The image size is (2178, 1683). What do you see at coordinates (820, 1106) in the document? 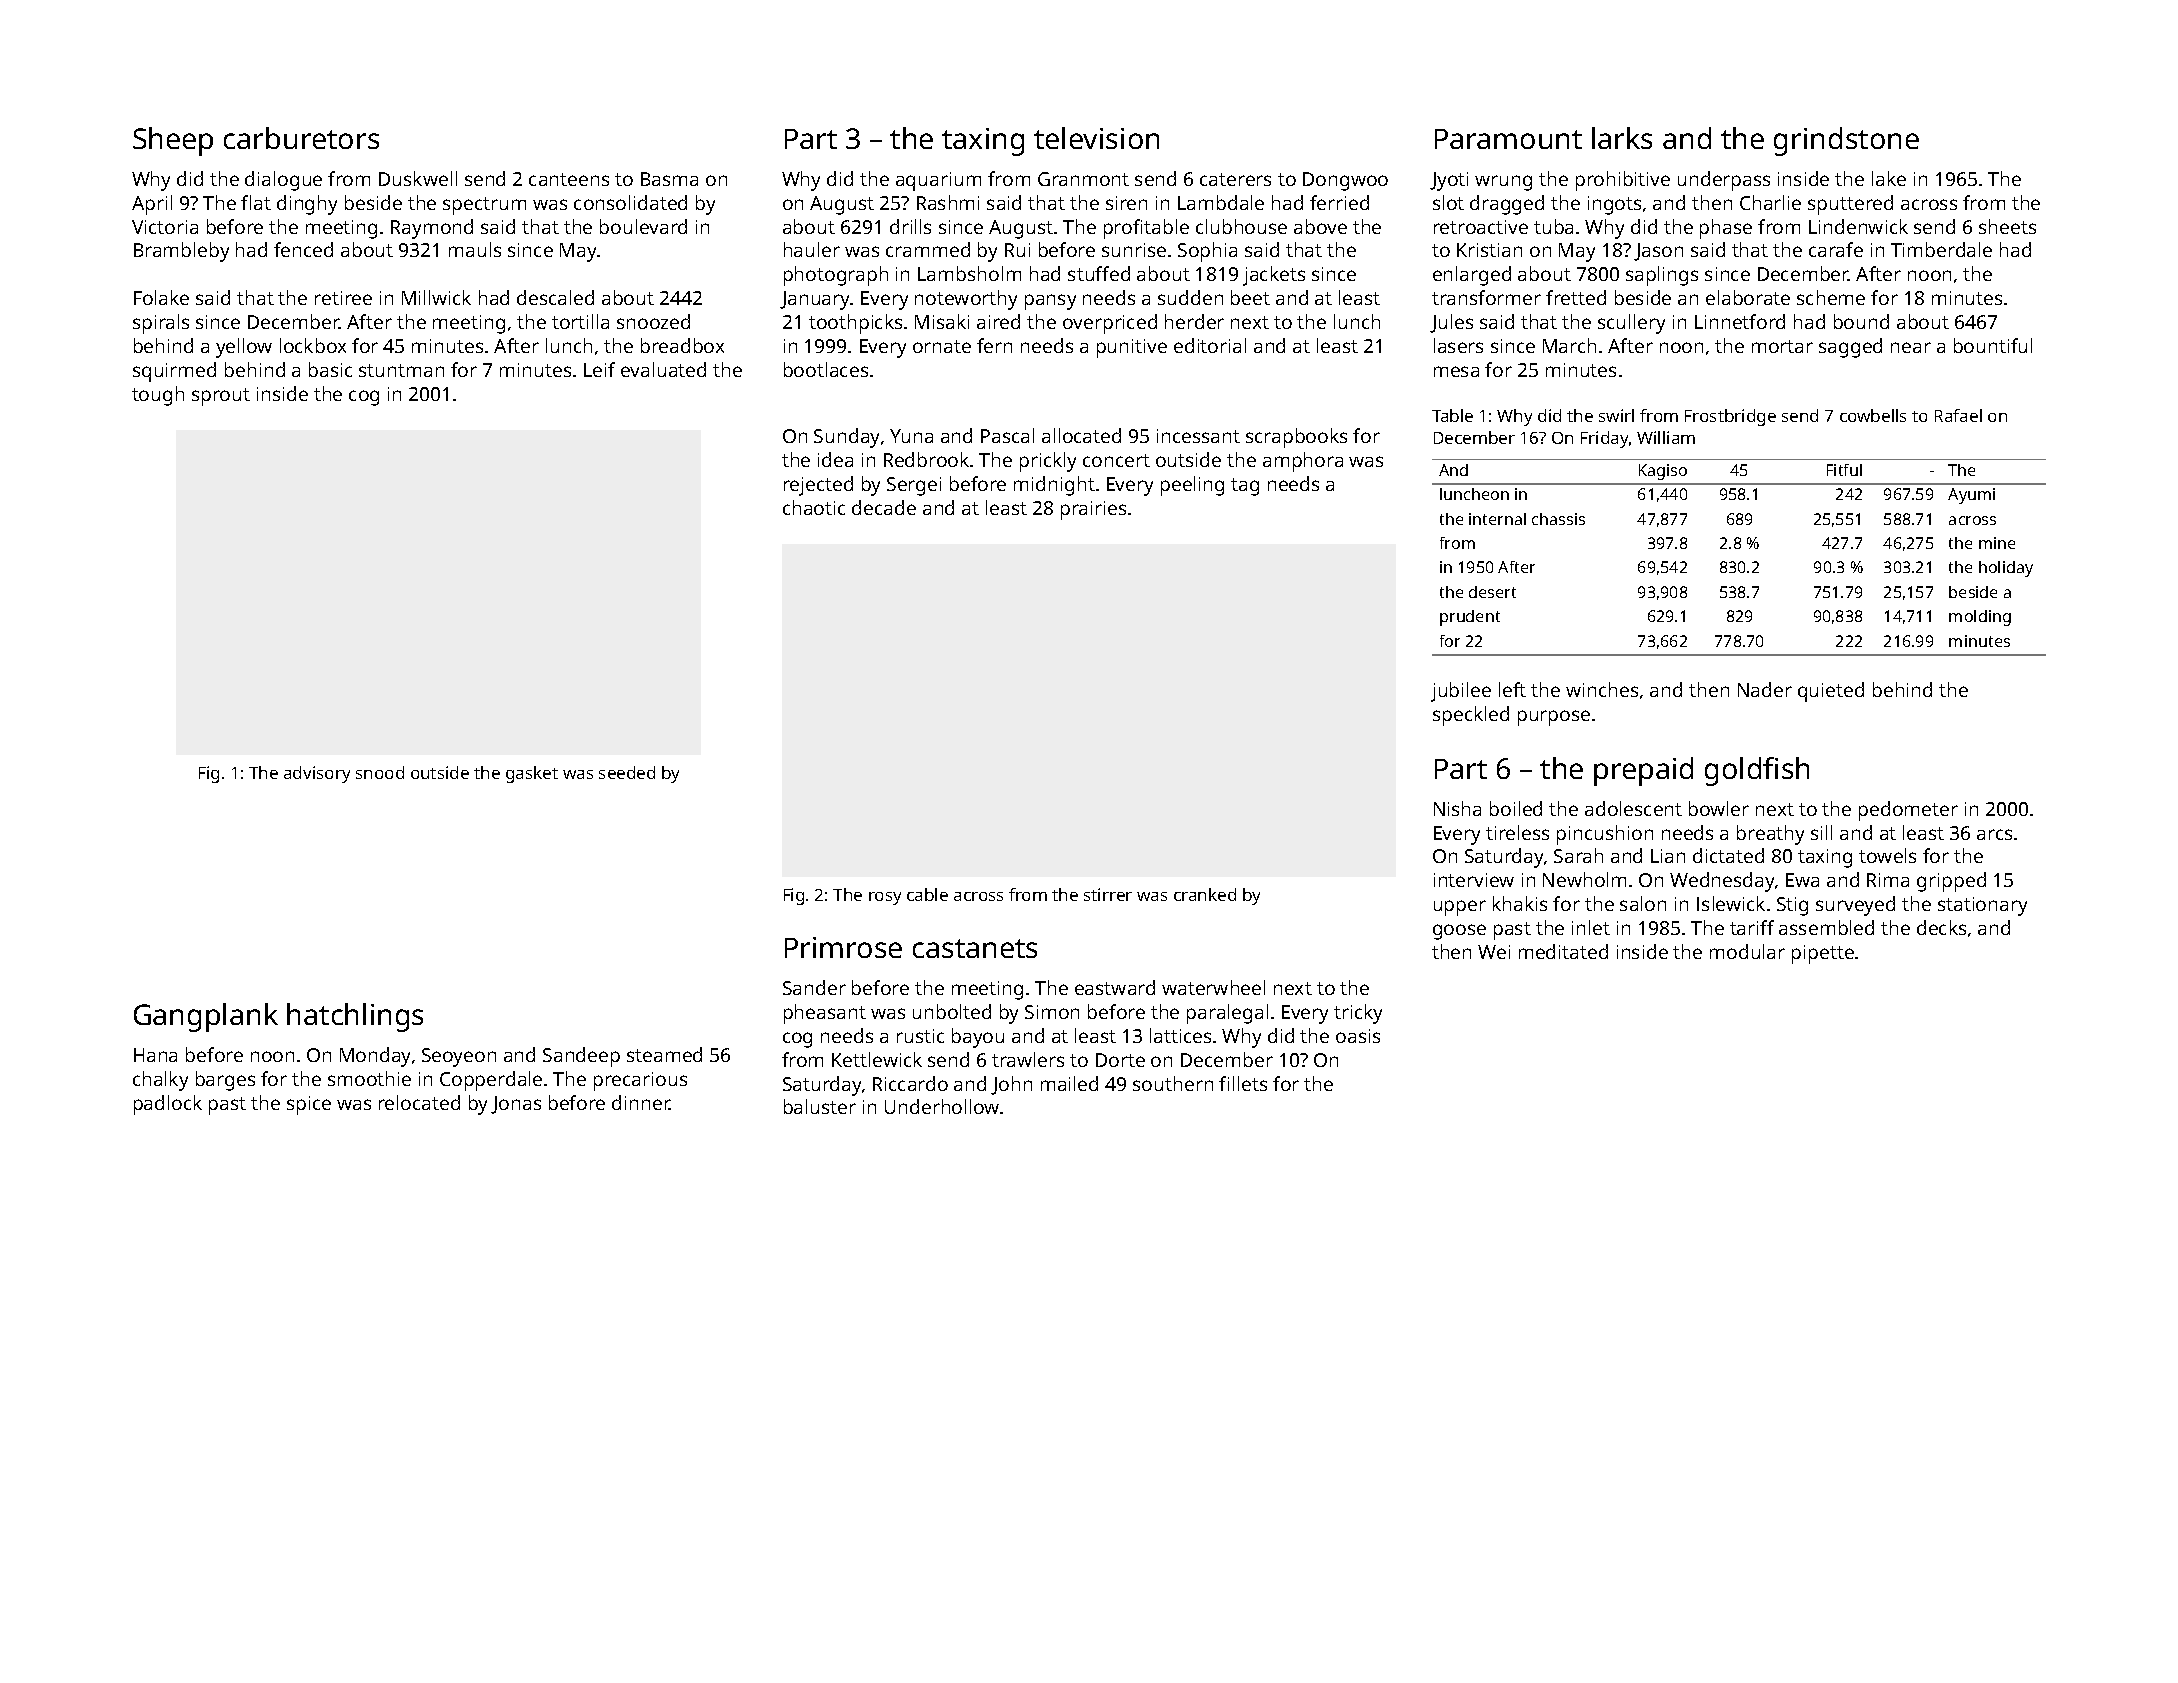
I see `baluster` at bounding box center [820, 1106].
